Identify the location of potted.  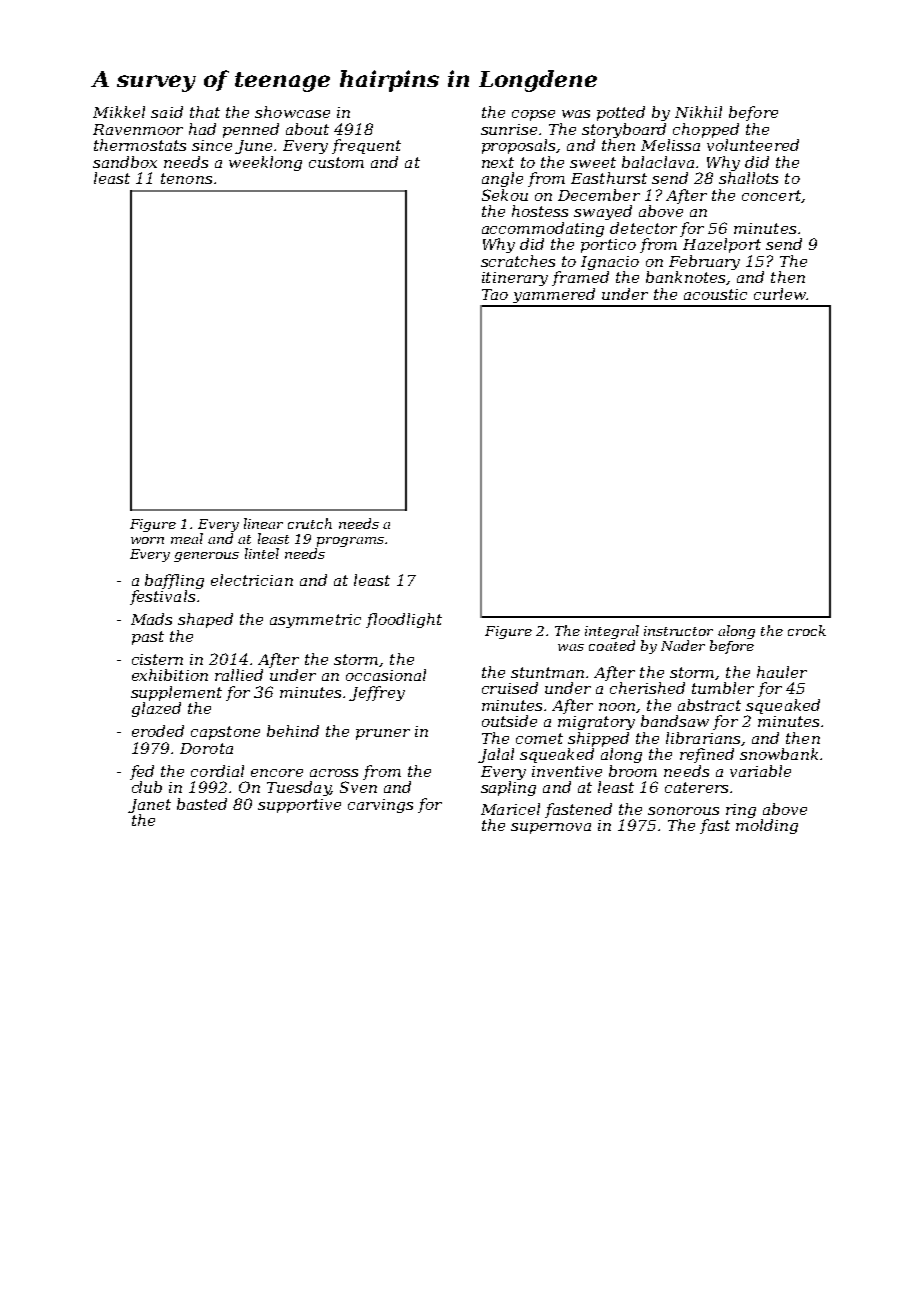
(621, 113).
